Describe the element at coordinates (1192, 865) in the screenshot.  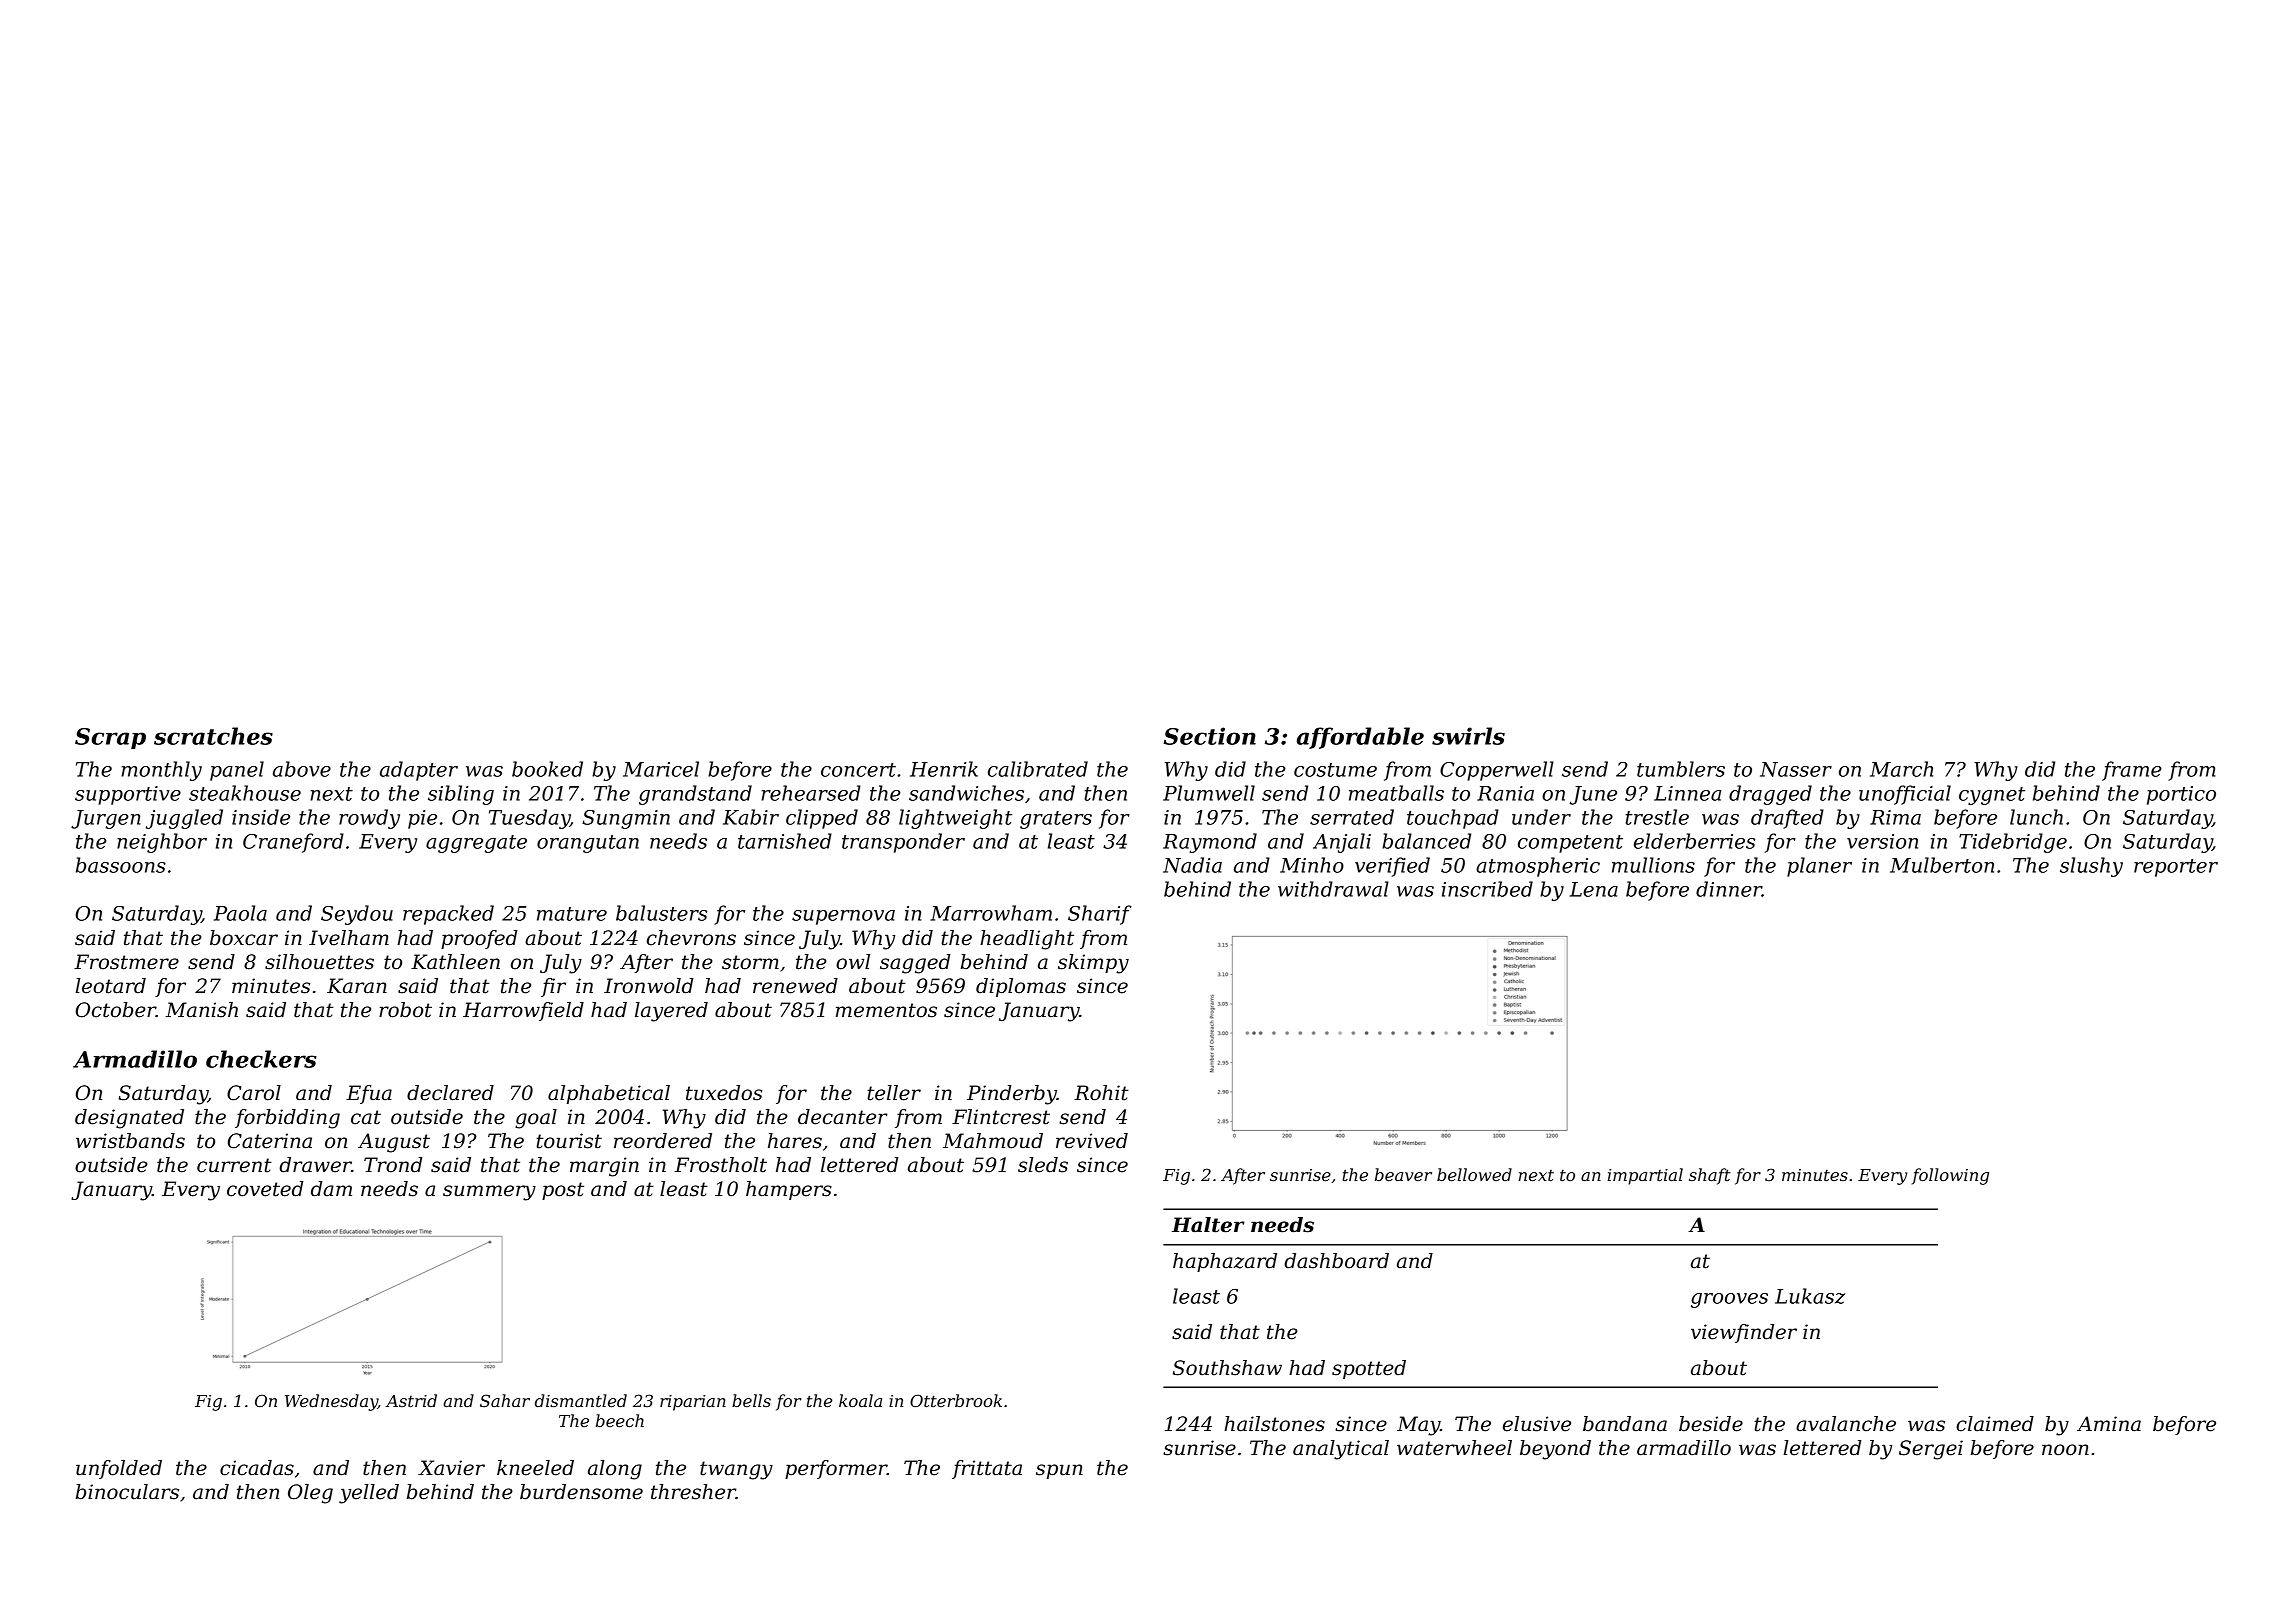
I see `Nadia` at that location.
